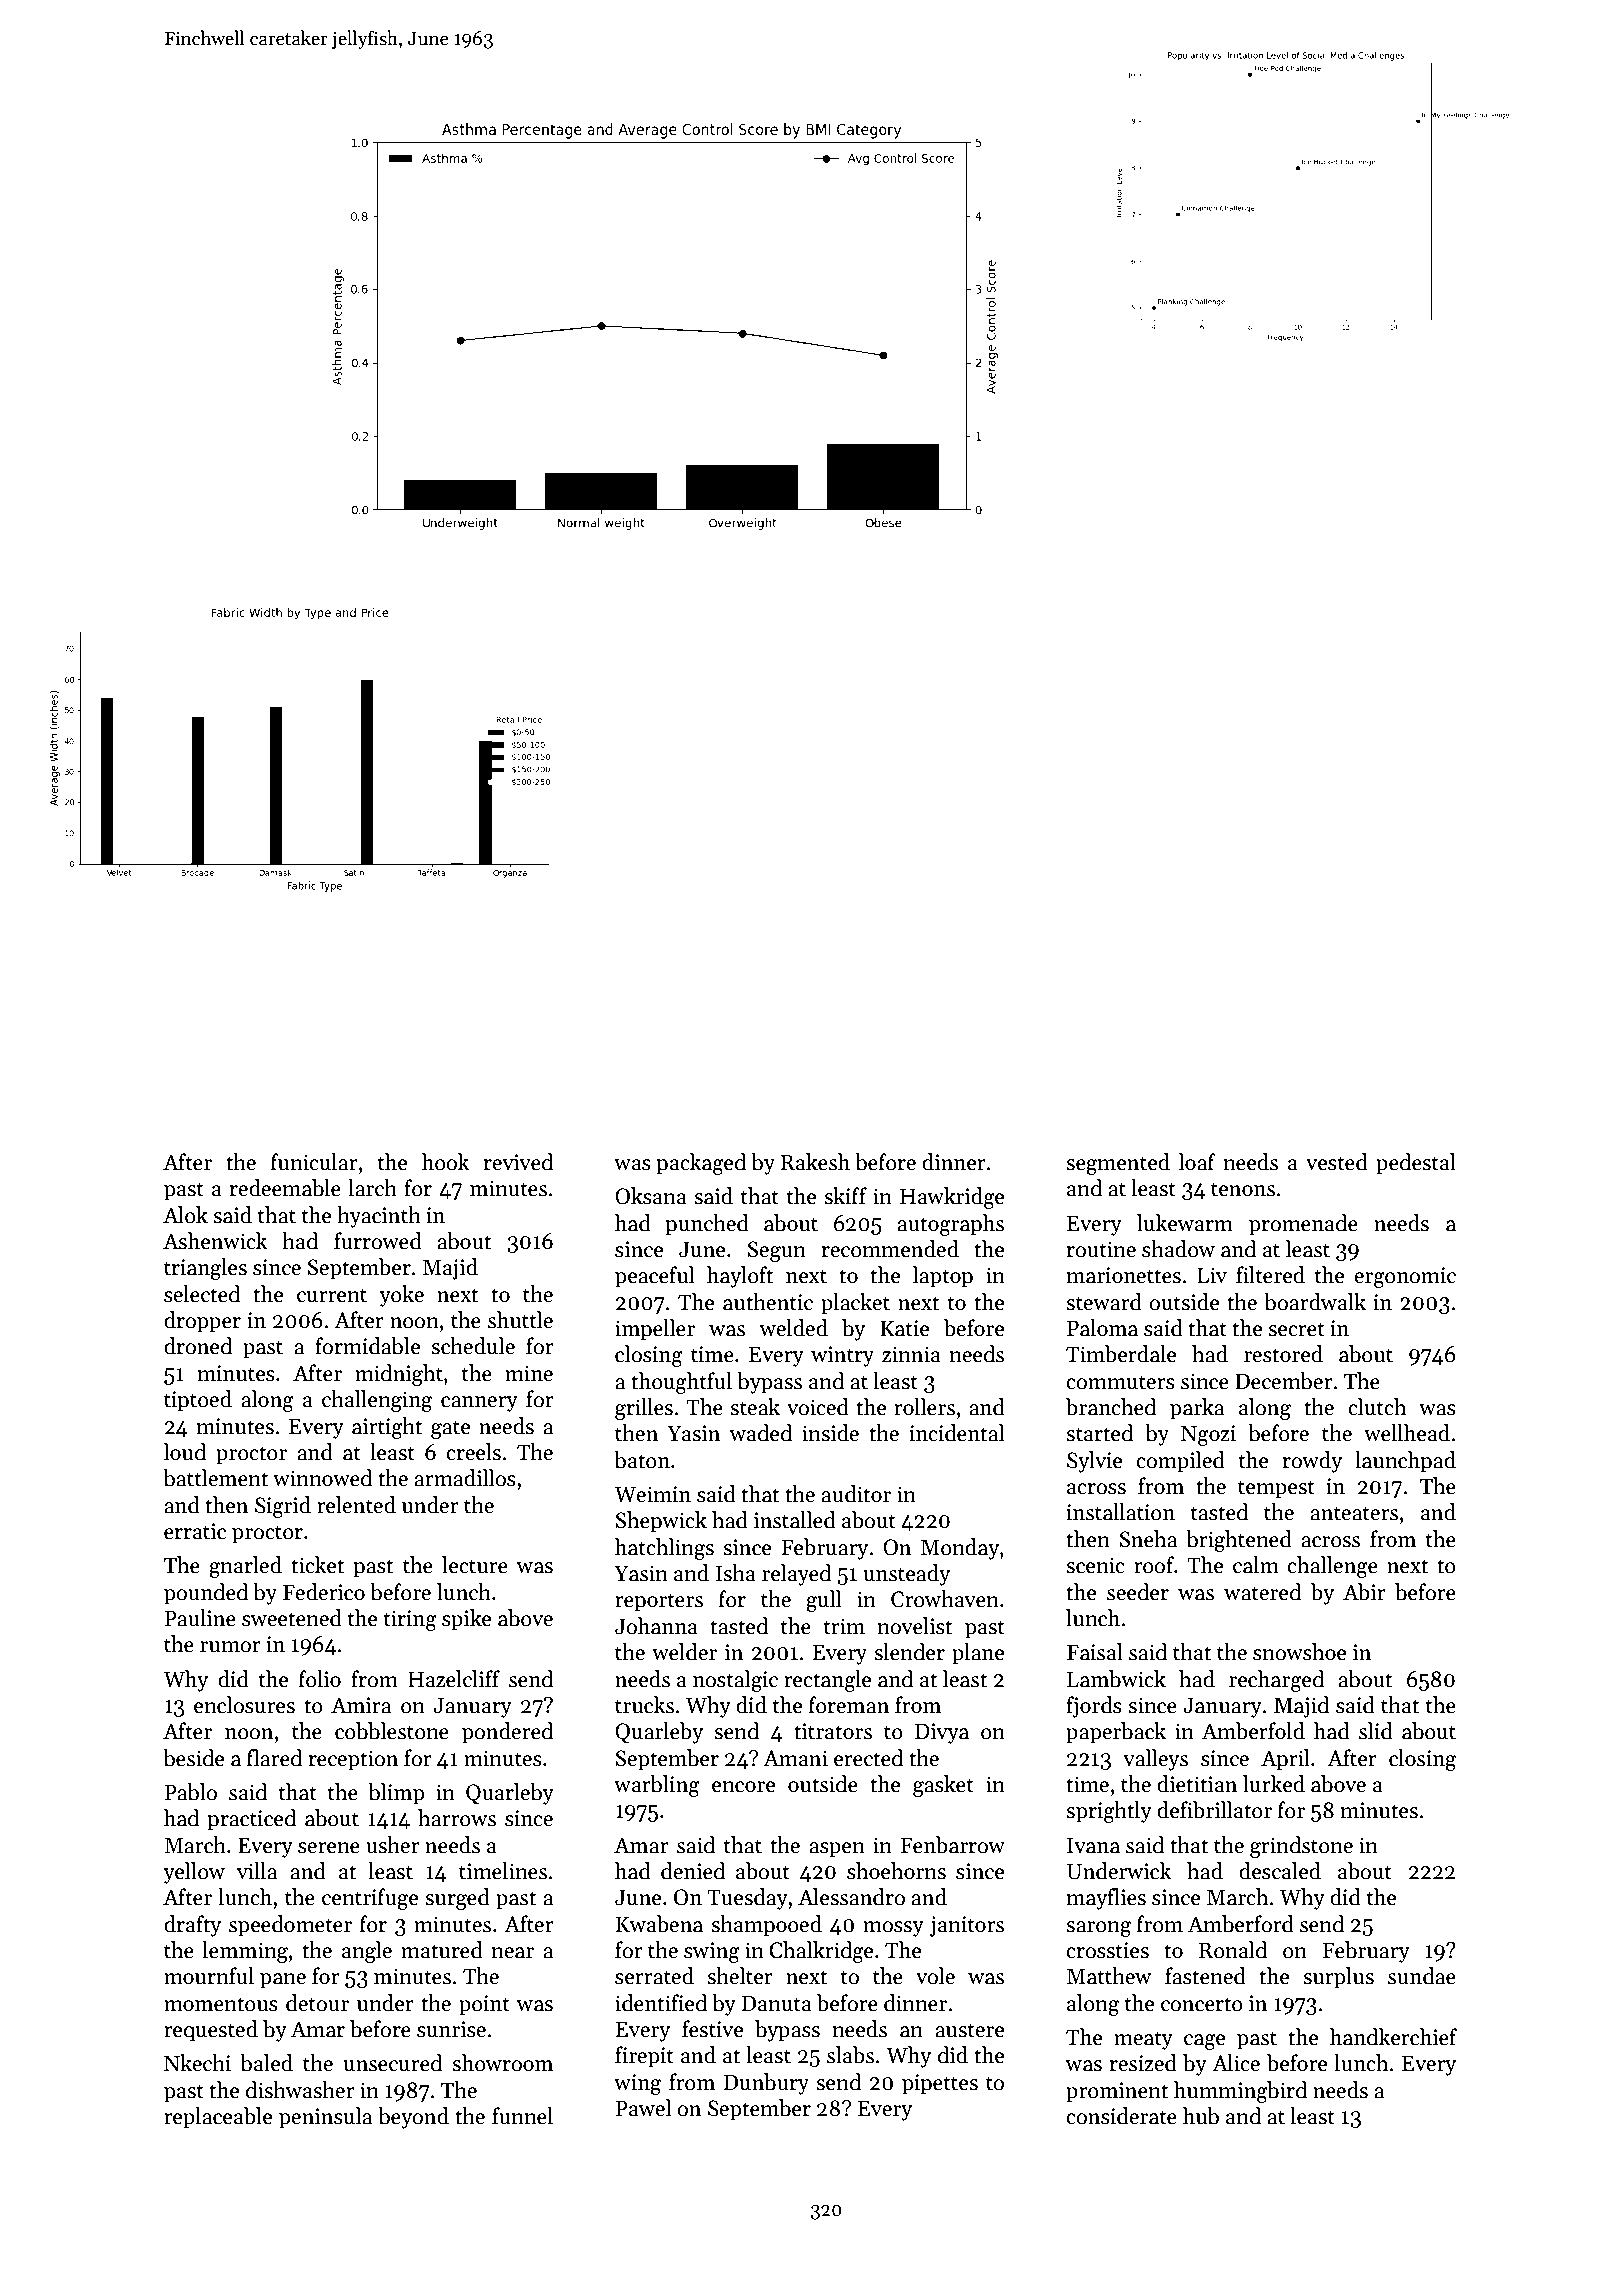  What do you see at coordinates (300, 2090) in the page?
I see `dishwasher` at bounding box center [300, 2090].
